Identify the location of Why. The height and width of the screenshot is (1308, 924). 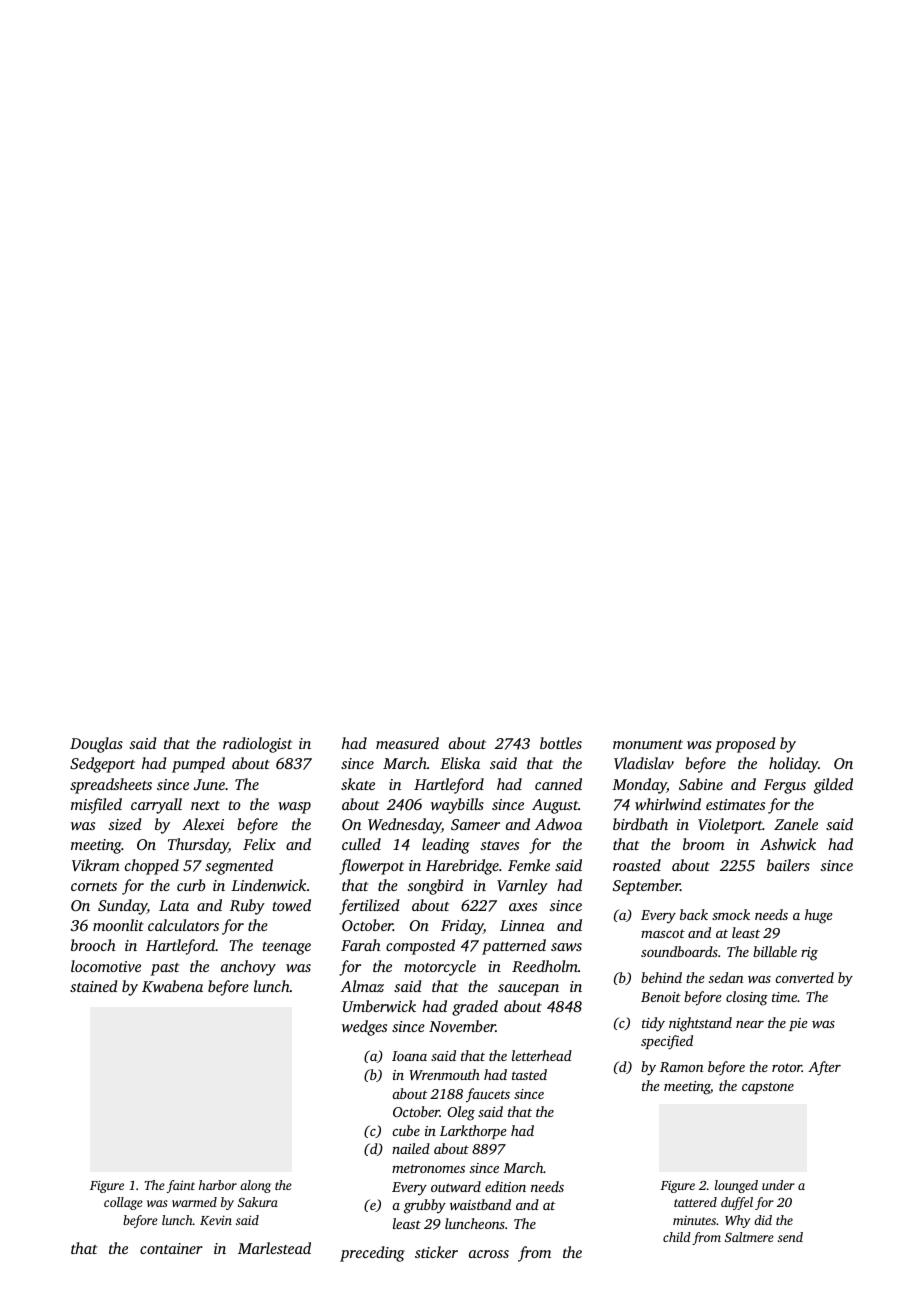
(737, 1221).
